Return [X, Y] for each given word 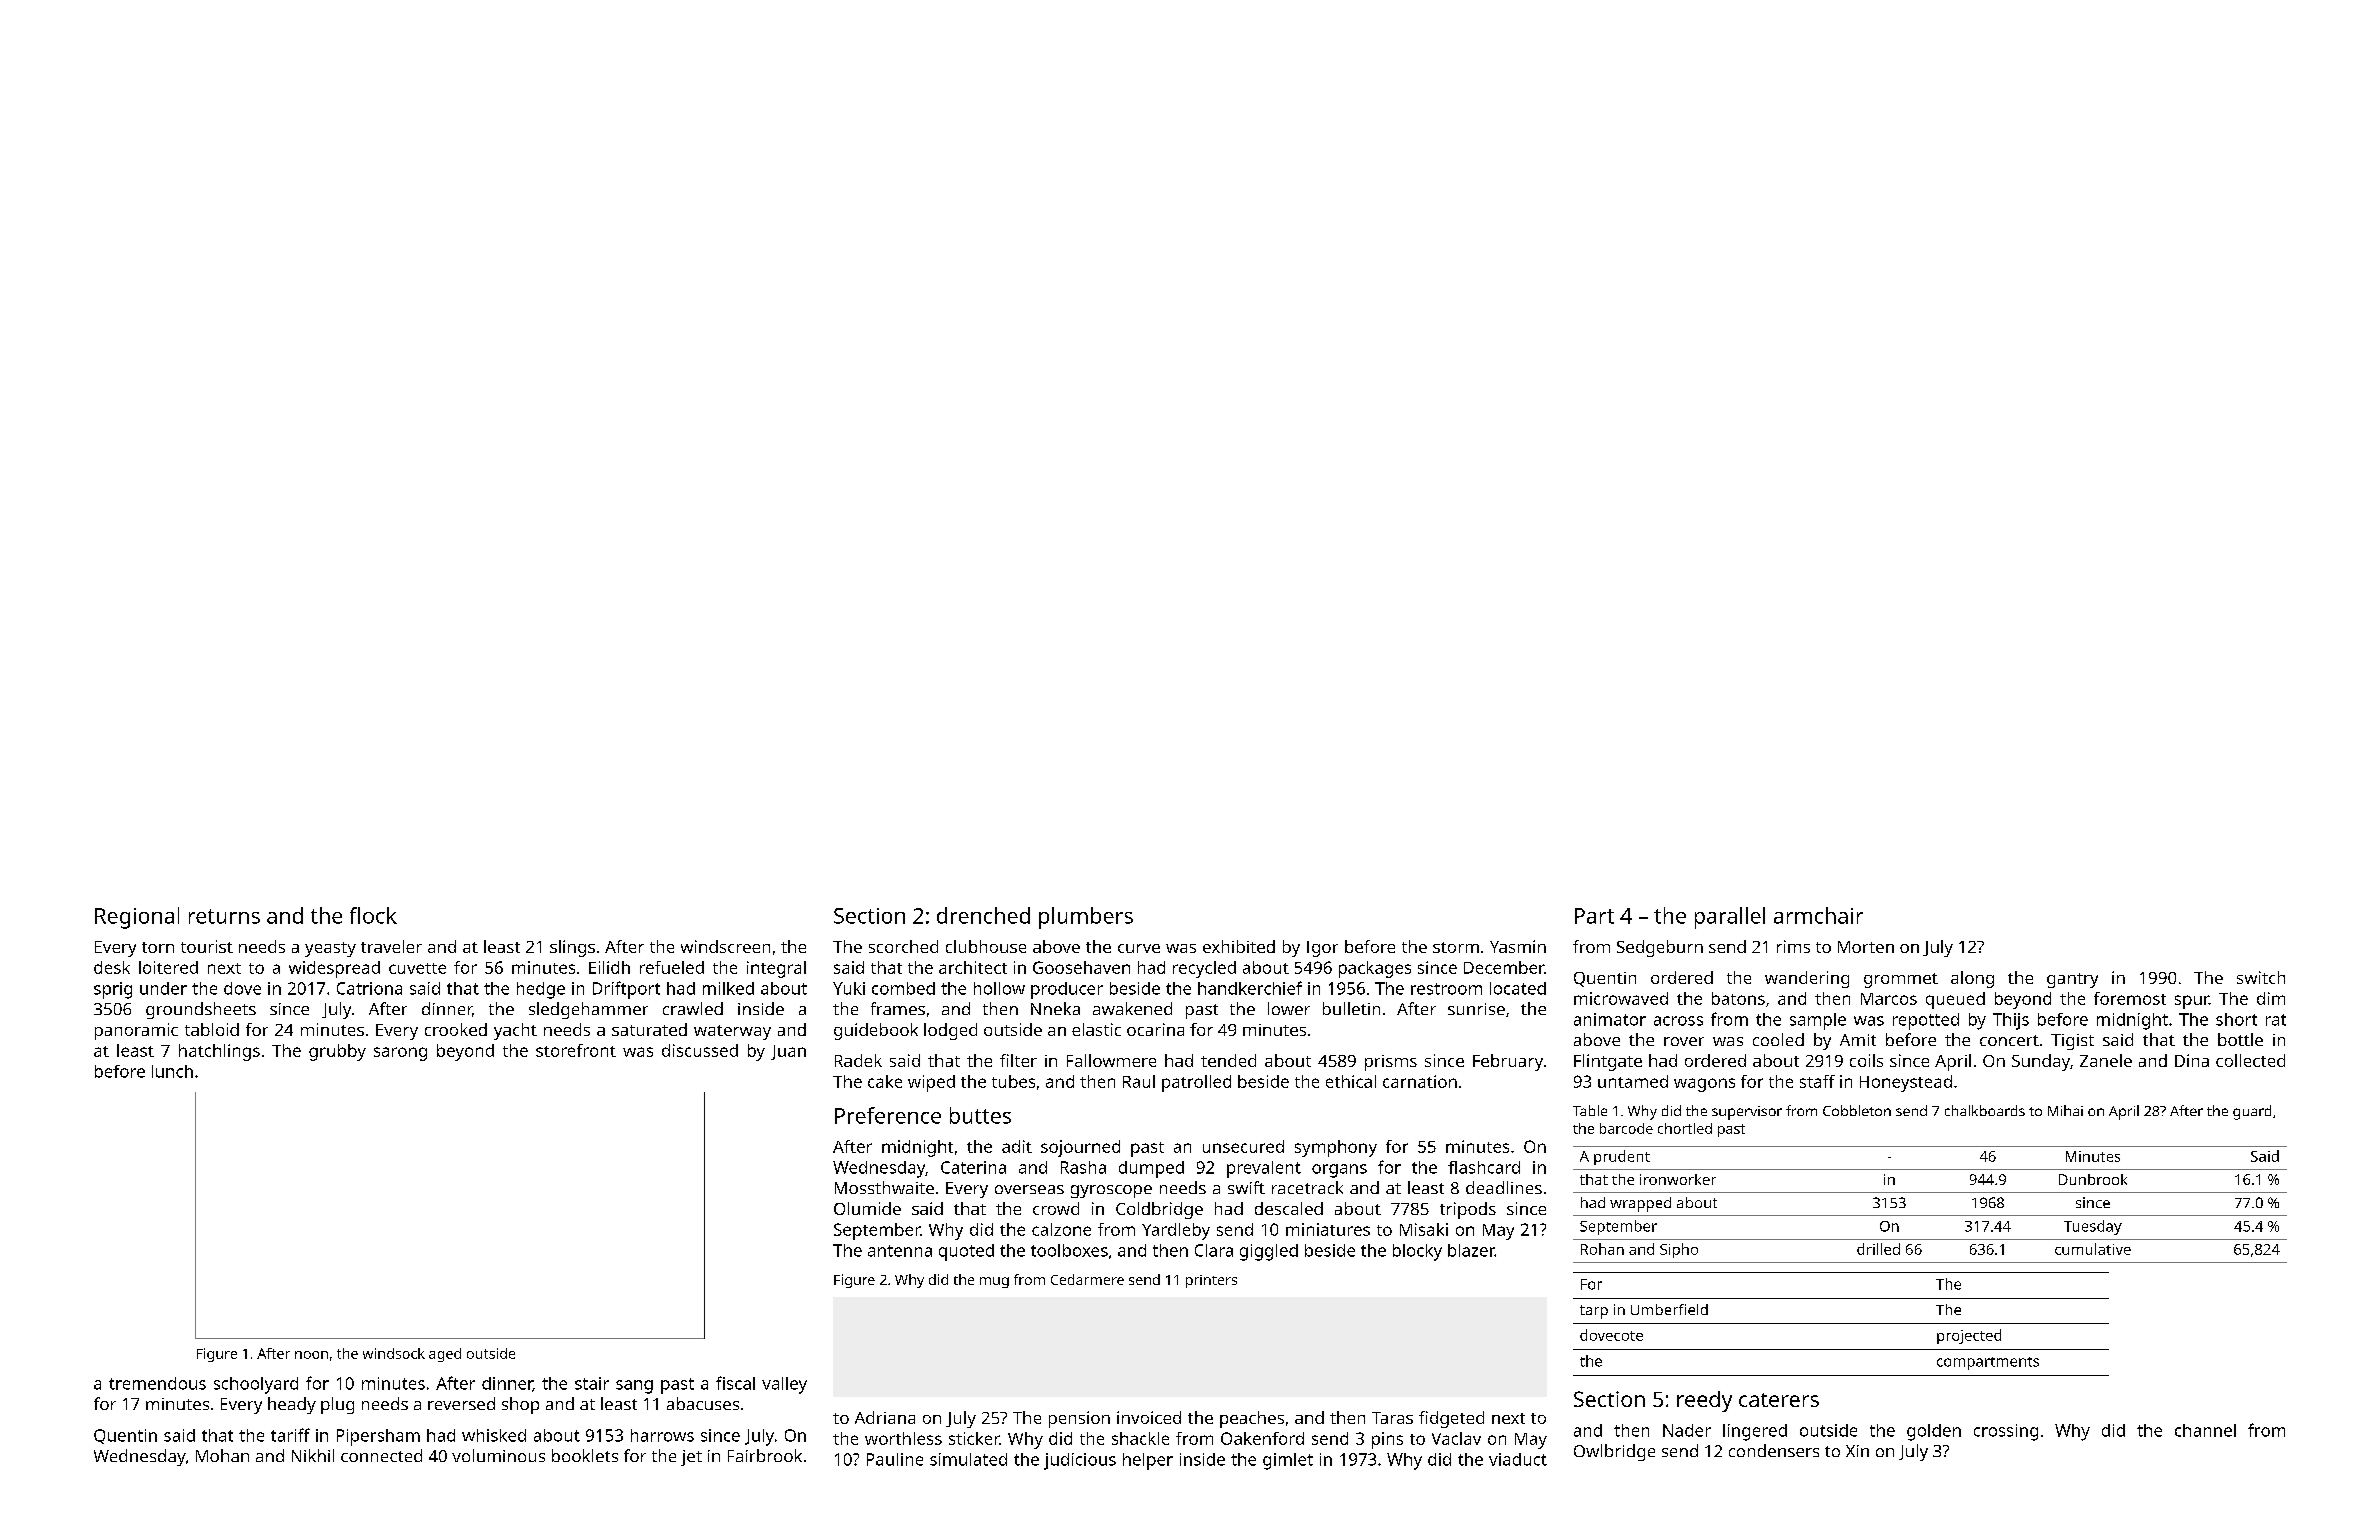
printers [1211, 1281]
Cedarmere [1087, 1279]
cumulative [2093, 1249]
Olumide [867, 1208]
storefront [576, 1050]
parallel [1730, 918]
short [2236, 1019]
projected [1969, 1336]
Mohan [222, 1455]
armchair [1818, 915]
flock [373, 915]
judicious [1080, 1461]
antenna [900, 1251]
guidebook [876, 1031]
